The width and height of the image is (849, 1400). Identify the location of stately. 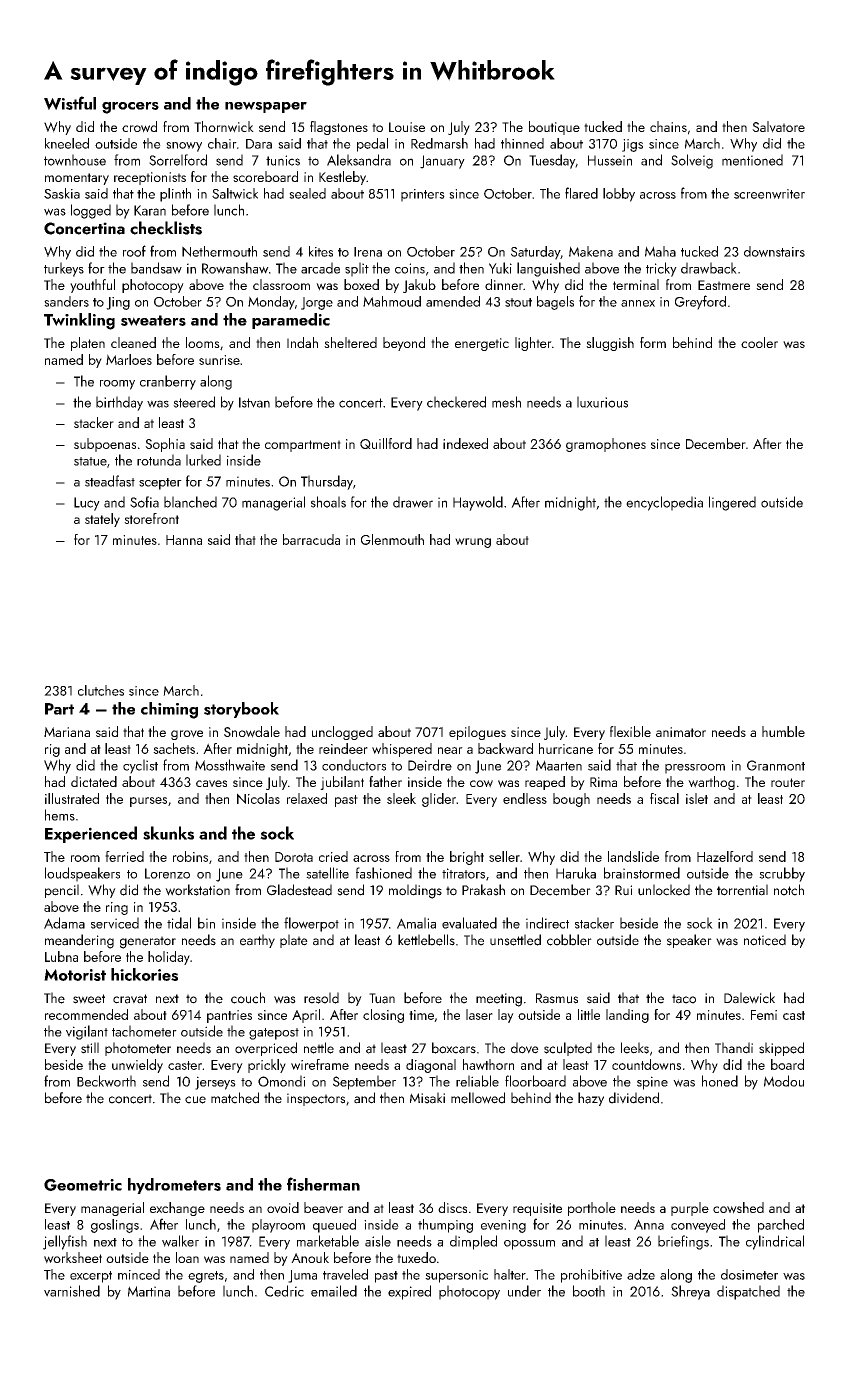
(102, 520).
